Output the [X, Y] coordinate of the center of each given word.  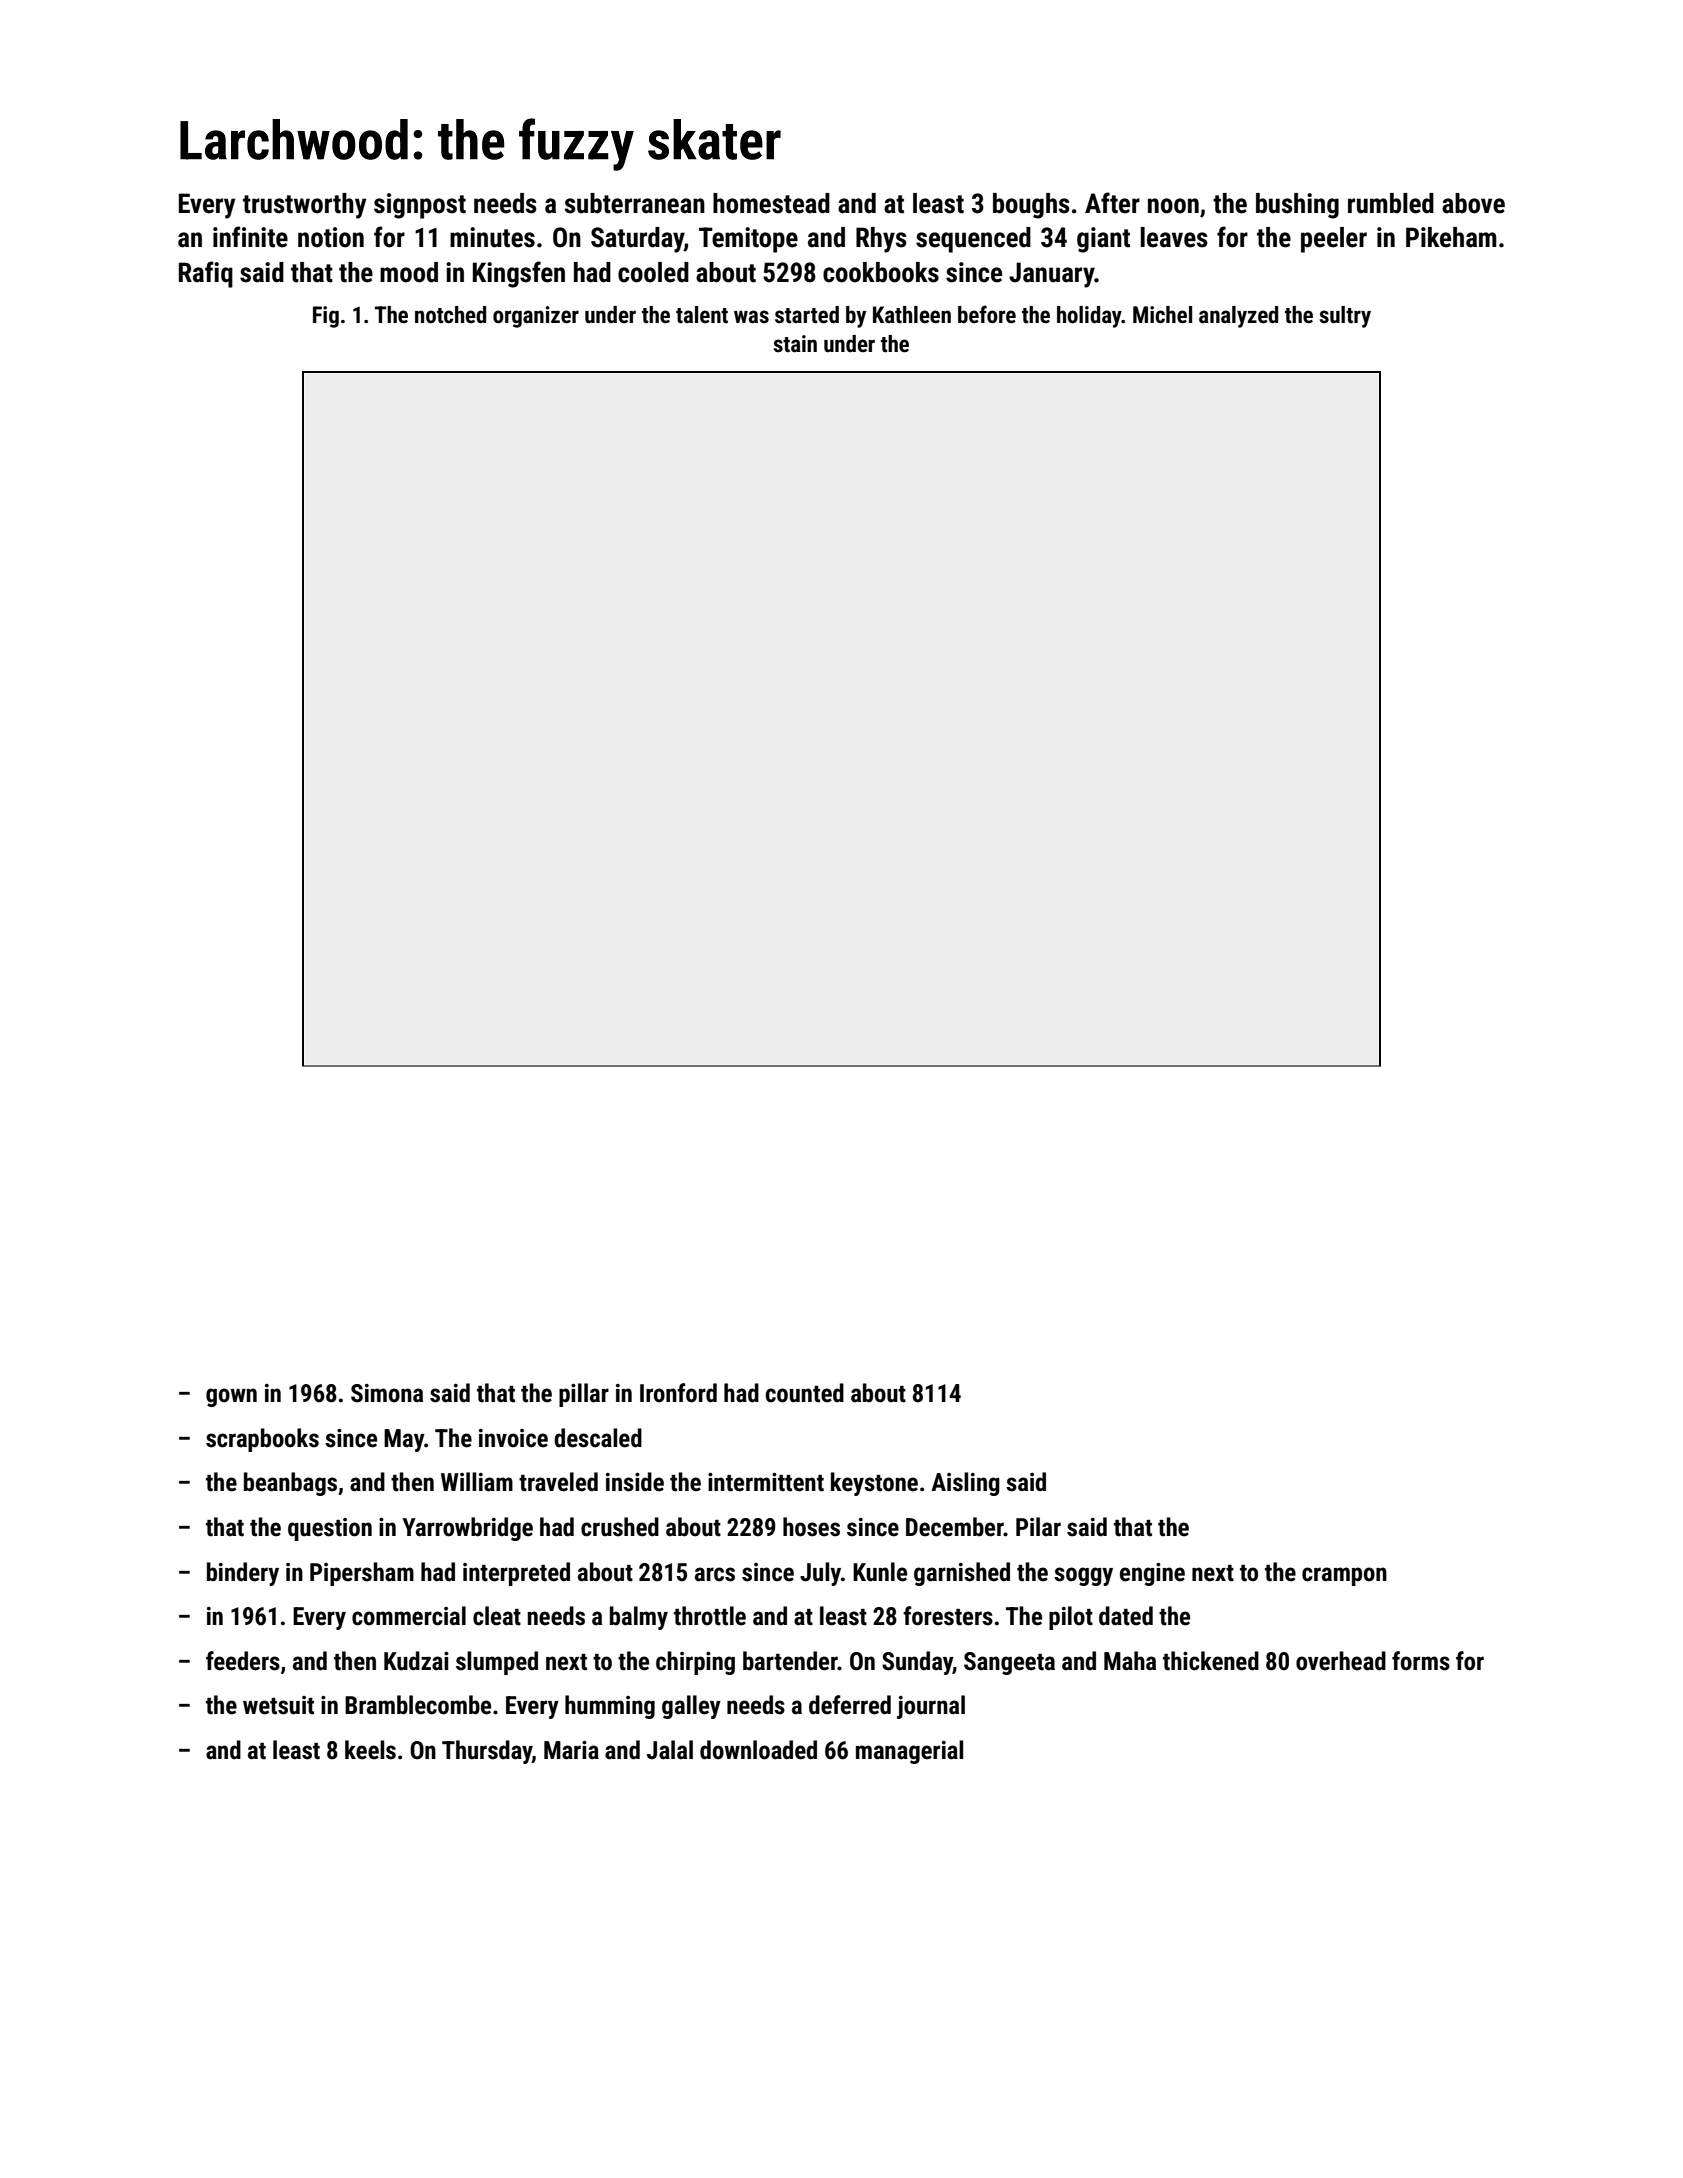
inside [635, 1482]
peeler [1334, 240]
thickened [1211, 1661]
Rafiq [206, 274]
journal [931, 1707]
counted [805, 1393]
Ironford [678, 1393]
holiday [1089, 317]
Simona [387, 1393]
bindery [243, 1574]
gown [231, 1397]
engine [1152, 1574]
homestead [771, 203]
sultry [1345, 317]
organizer [536, 317]
